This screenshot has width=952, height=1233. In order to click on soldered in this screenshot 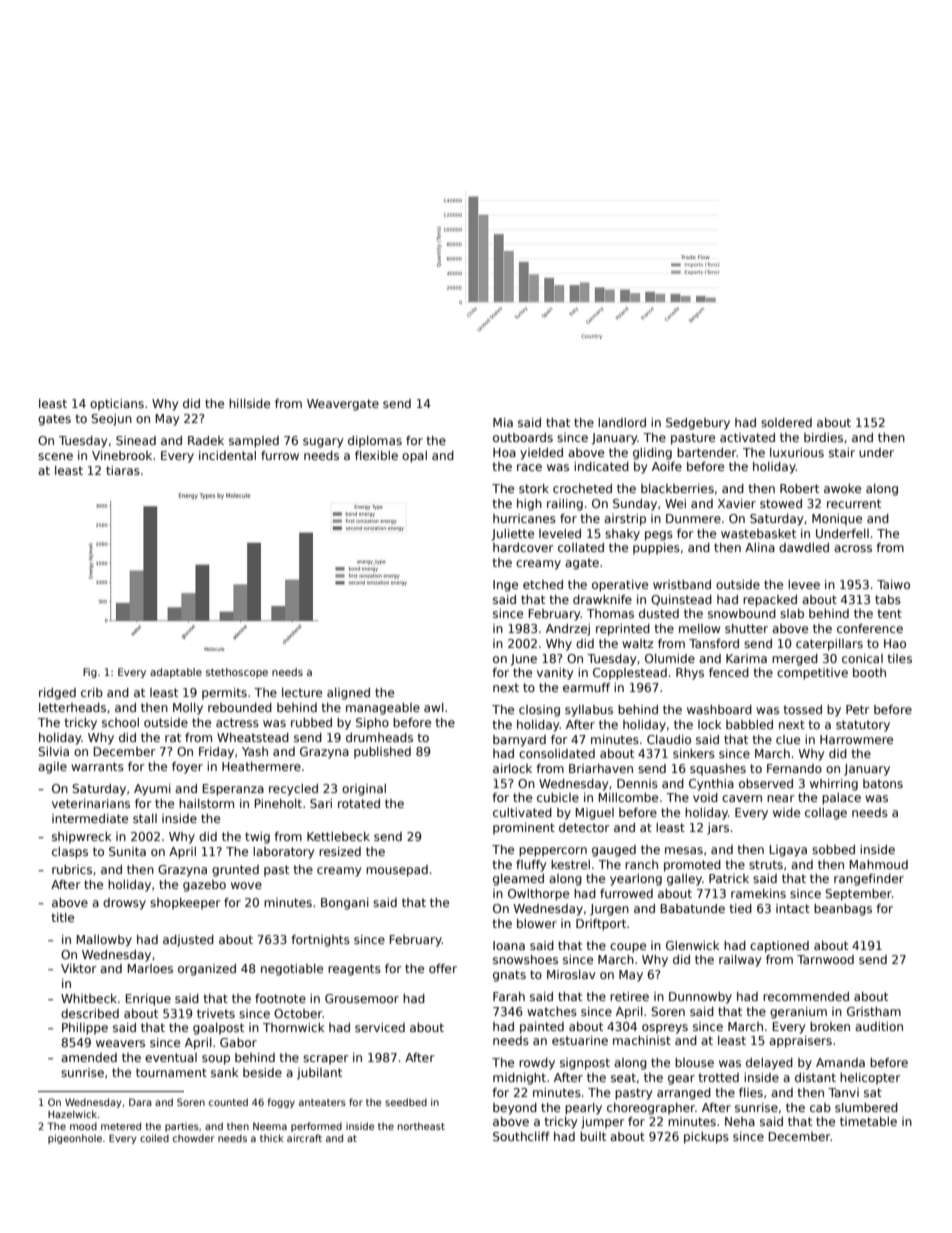, I will do `click(786, 422)`.
